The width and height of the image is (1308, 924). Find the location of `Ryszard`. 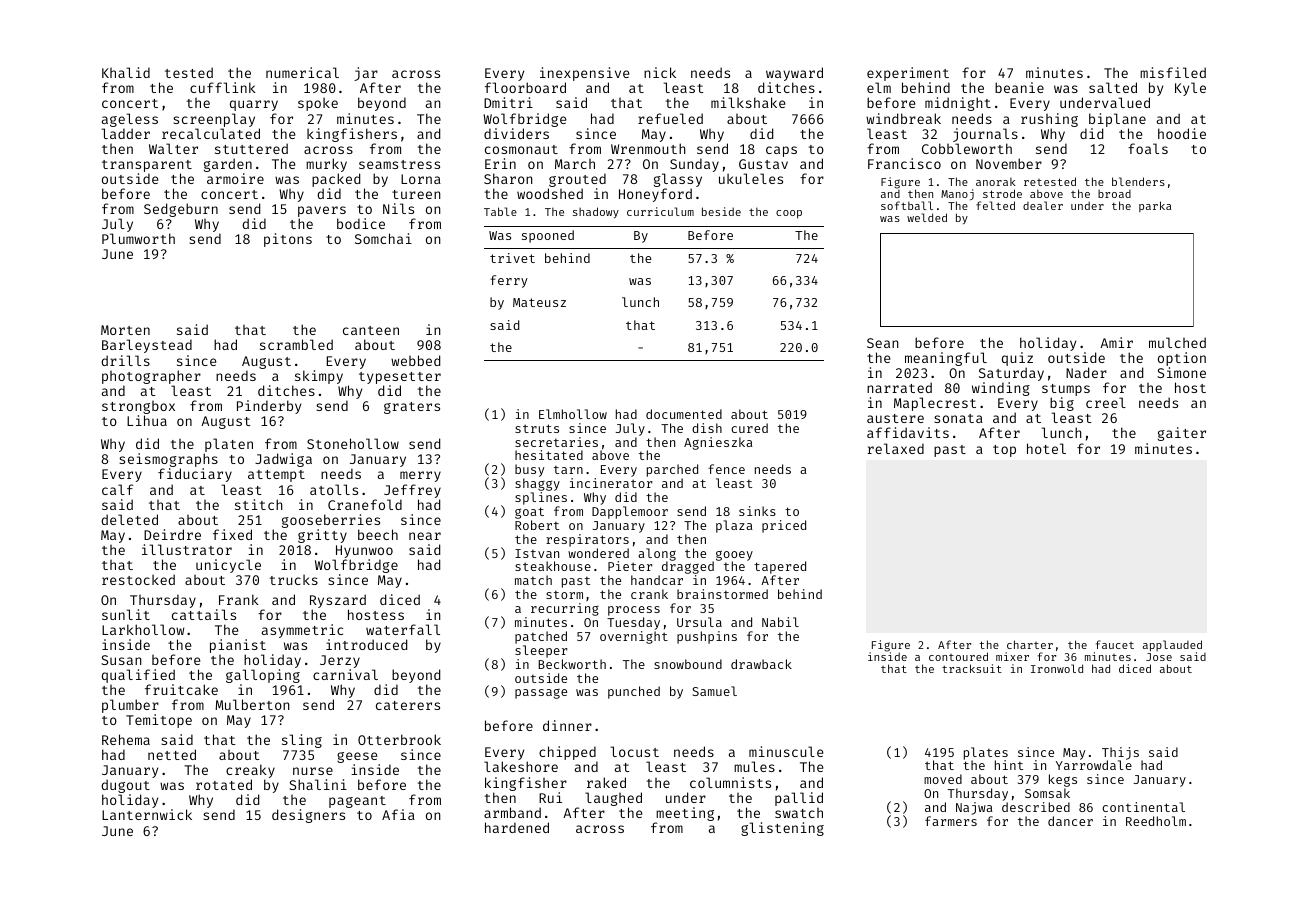

Ryszard is located at coordinates (338, 601).
